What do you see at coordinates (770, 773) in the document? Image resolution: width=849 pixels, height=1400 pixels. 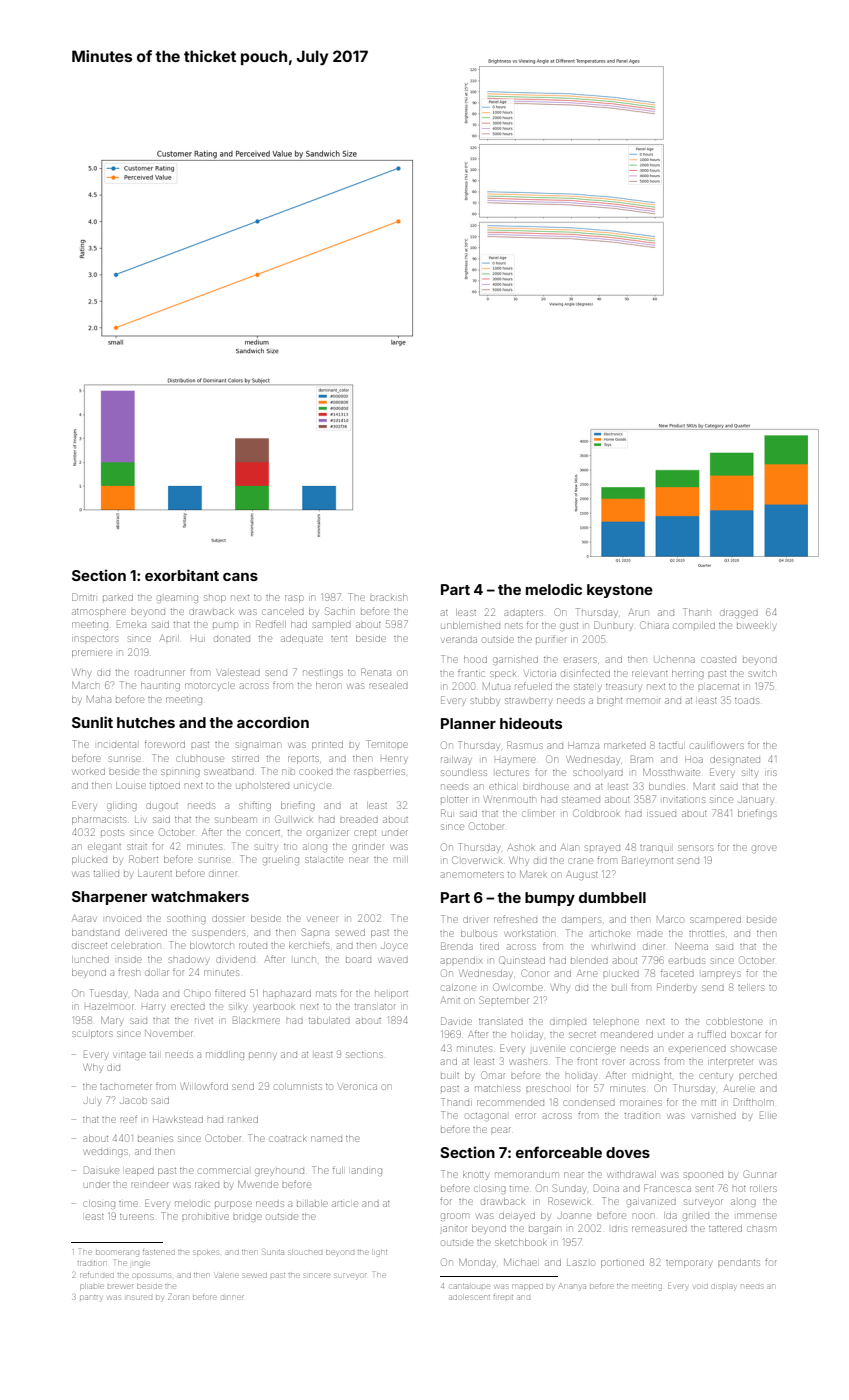 I see `iris` at bounding box center [770, 773].
